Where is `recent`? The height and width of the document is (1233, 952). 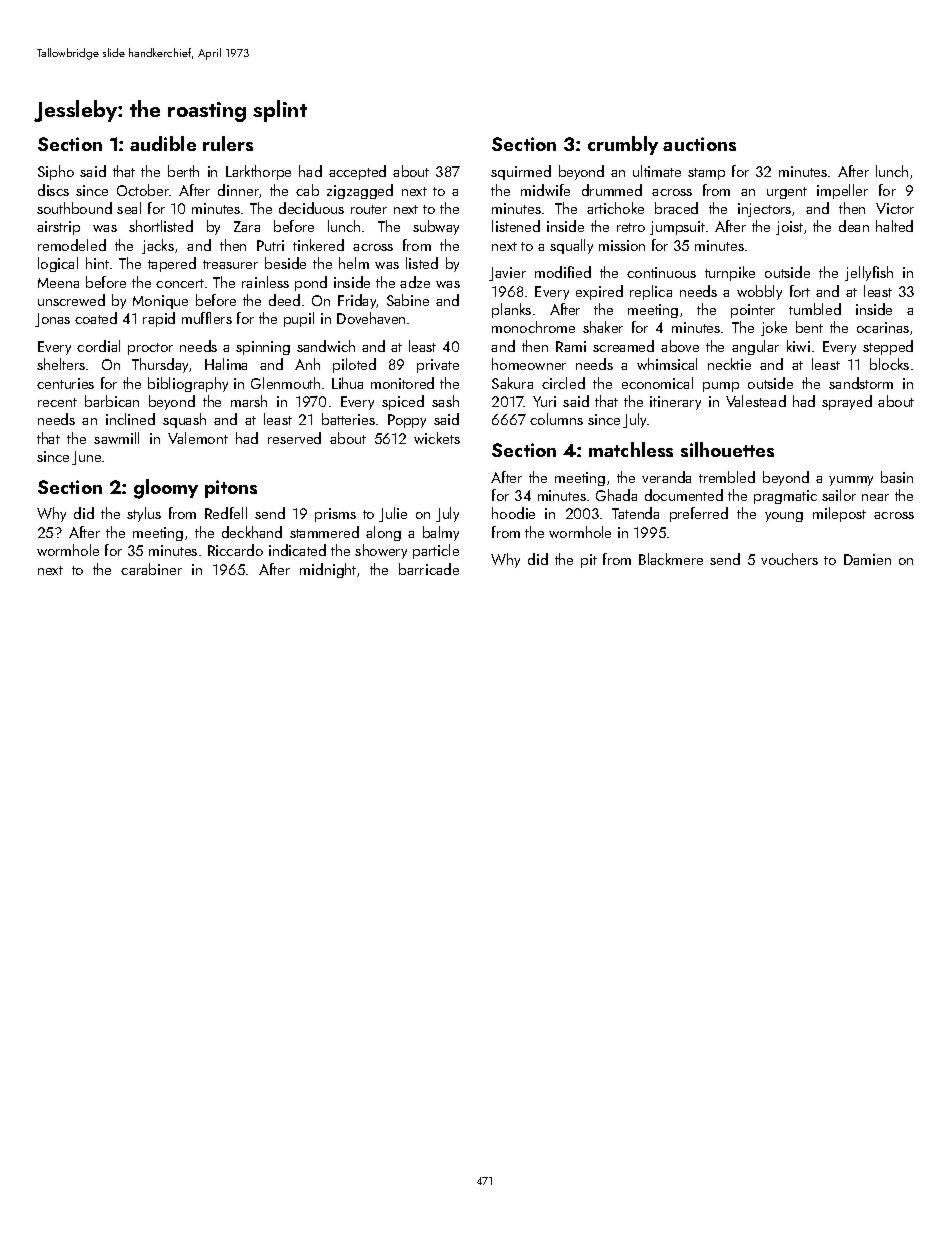 recent is located at coordinates (57, 402).
